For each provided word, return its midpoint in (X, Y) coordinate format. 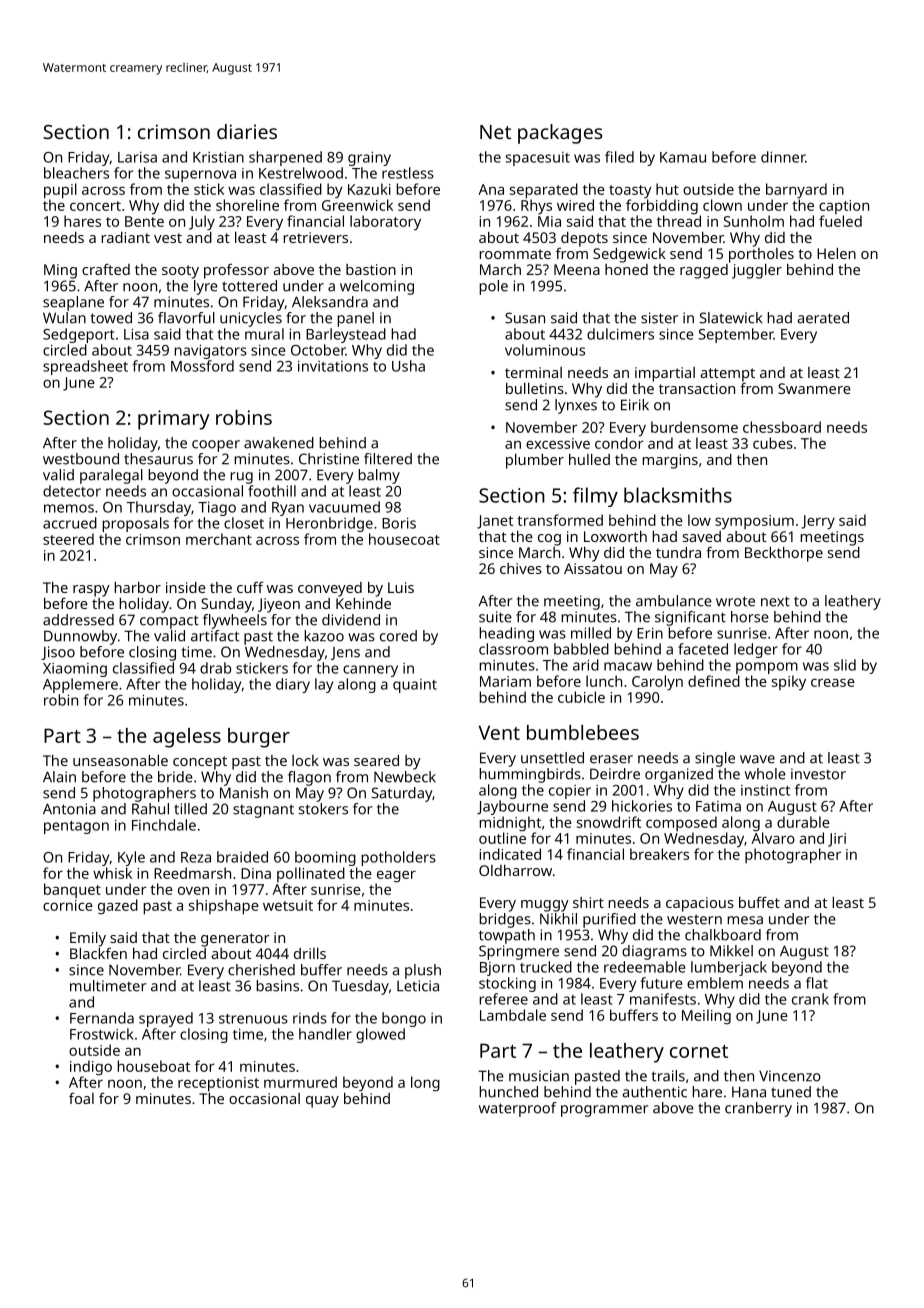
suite (495, 617)
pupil (60, 191)
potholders (398, 858)
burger (259, 738)
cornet (699, 1051)
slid (845, 665)
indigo (91, 1068)
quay (322, 1102)
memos (69, 508)
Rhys (536, 207)
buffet (759, 902)
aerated (823, 318)
